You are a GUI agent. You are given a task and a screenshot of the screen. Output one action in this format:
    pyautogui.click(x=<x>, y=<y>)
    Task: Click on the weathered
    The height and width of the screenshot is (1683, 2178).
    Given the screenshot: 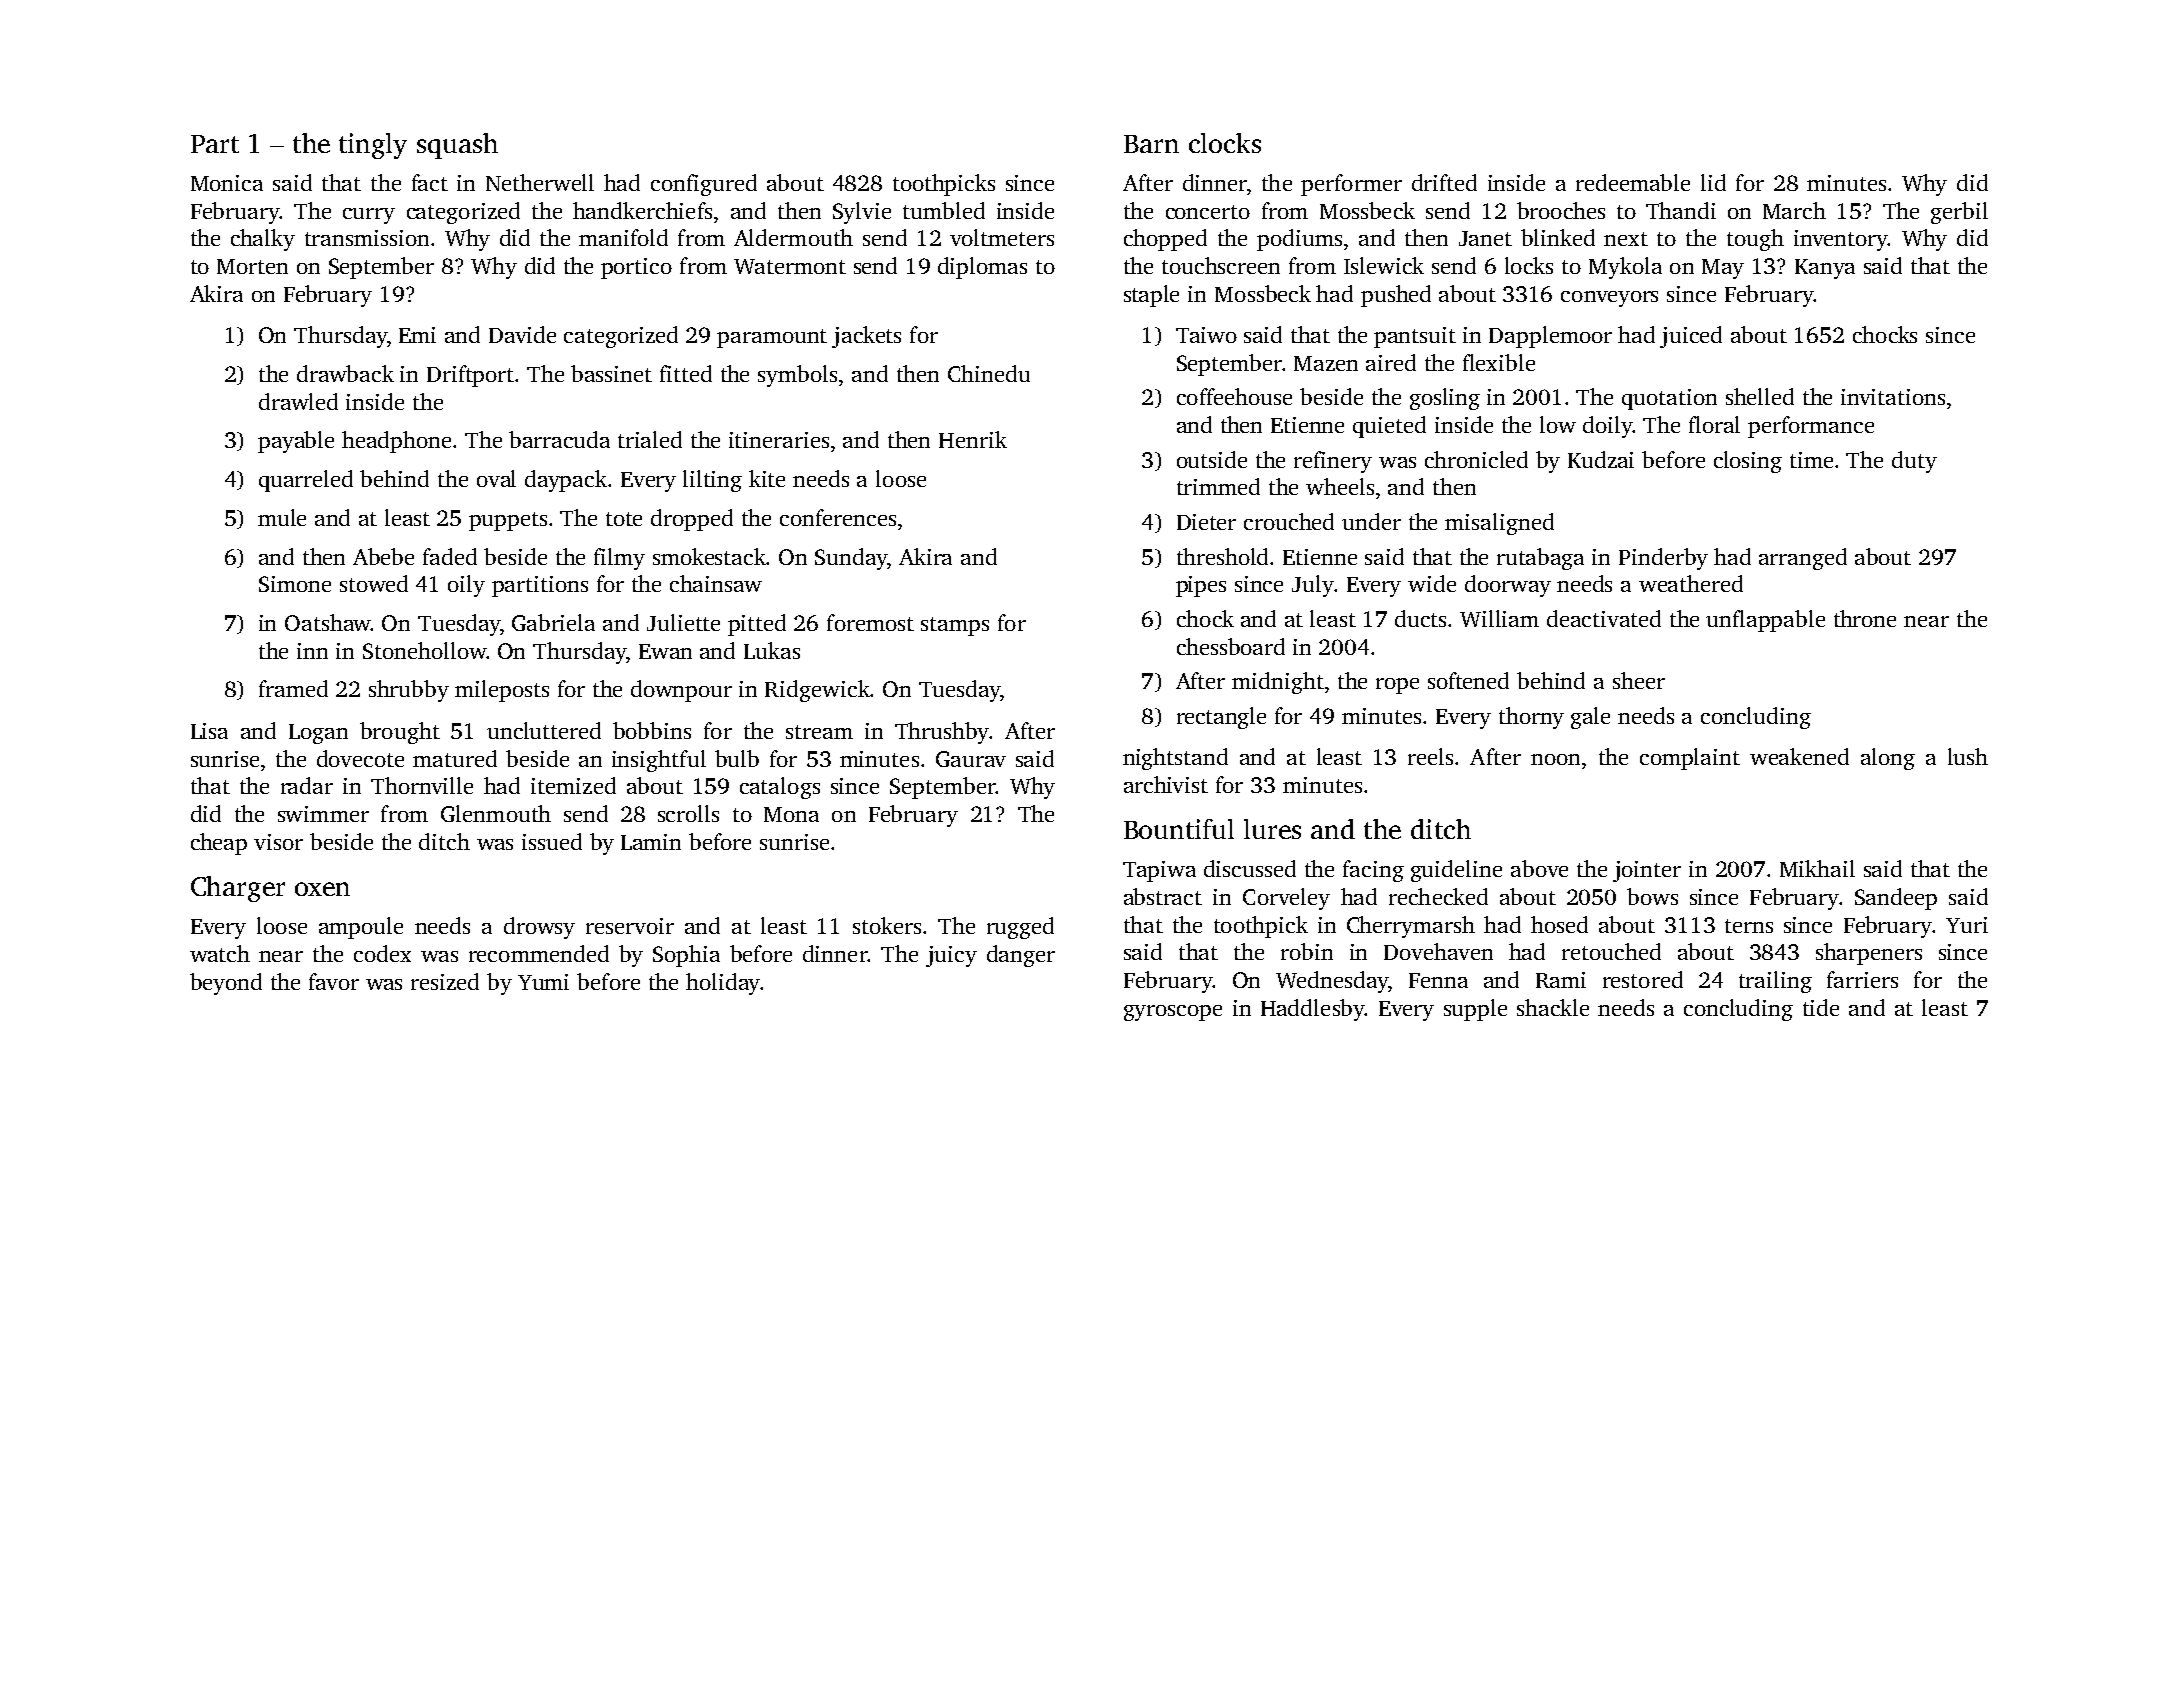 What is the action you would take?
    pyautogui.click(x=1691, y=583)
